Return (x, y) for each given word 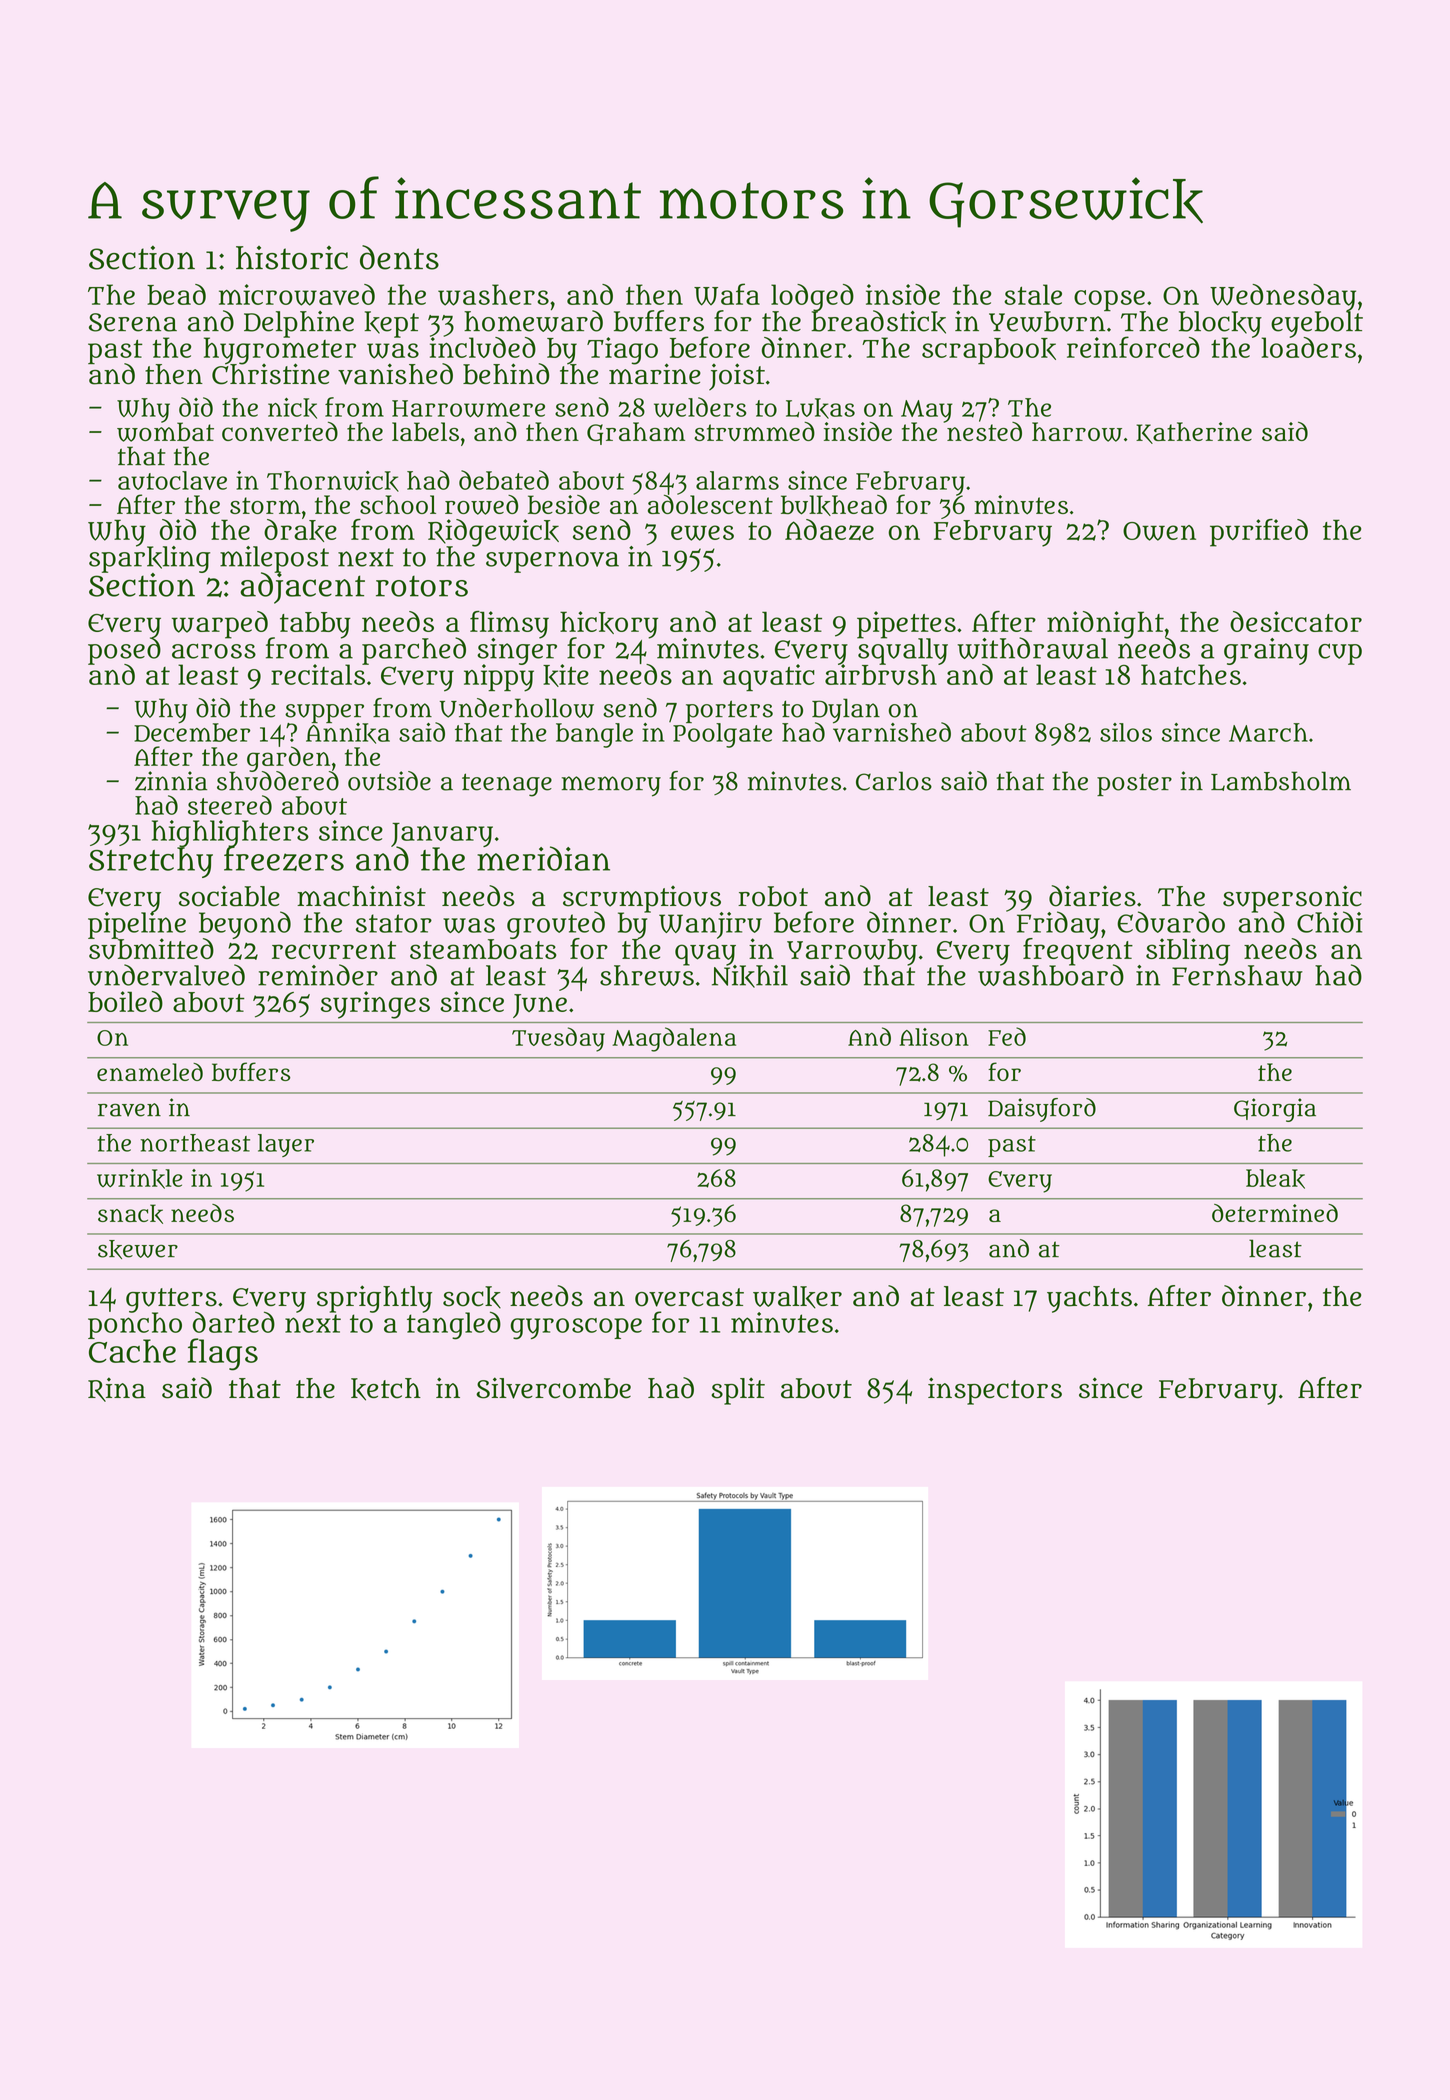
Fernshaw (1237, 975)
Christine (270, 374)
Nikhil (750, 976)
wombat (165, 432)
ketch (386, 1389)
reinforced (1133, 347)
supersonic (1292, 898)
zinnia (171, 781)
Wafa (727, 294)
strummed (754, 432)
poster (1134, 785)
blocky (1220, 324)
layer (286, 1145)
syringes (375, 1005)
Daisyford (1042, 1110)
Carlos (894, 781)
